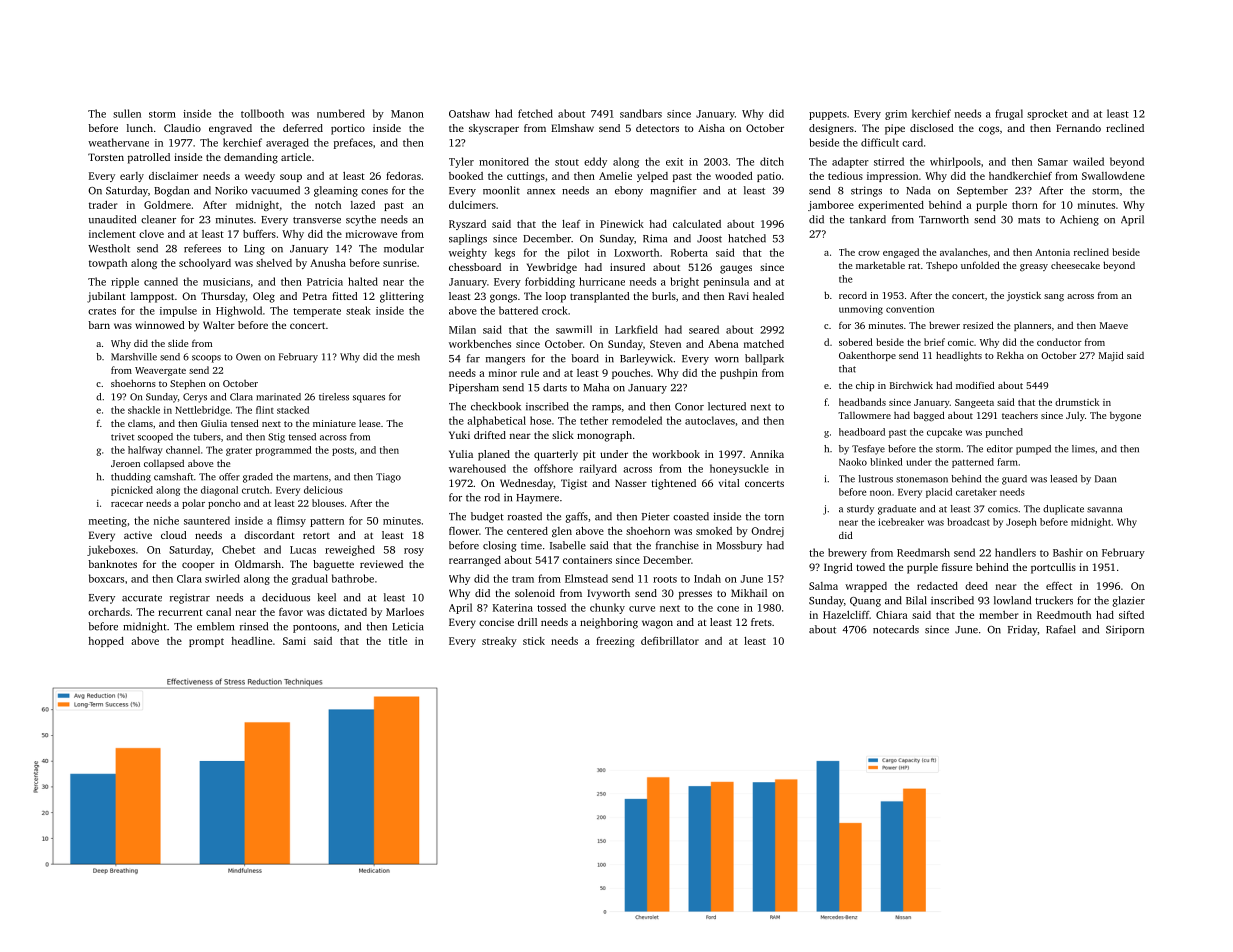 This image has height=952, width=1233. I want to click on frugal, so click(1009, 114).
